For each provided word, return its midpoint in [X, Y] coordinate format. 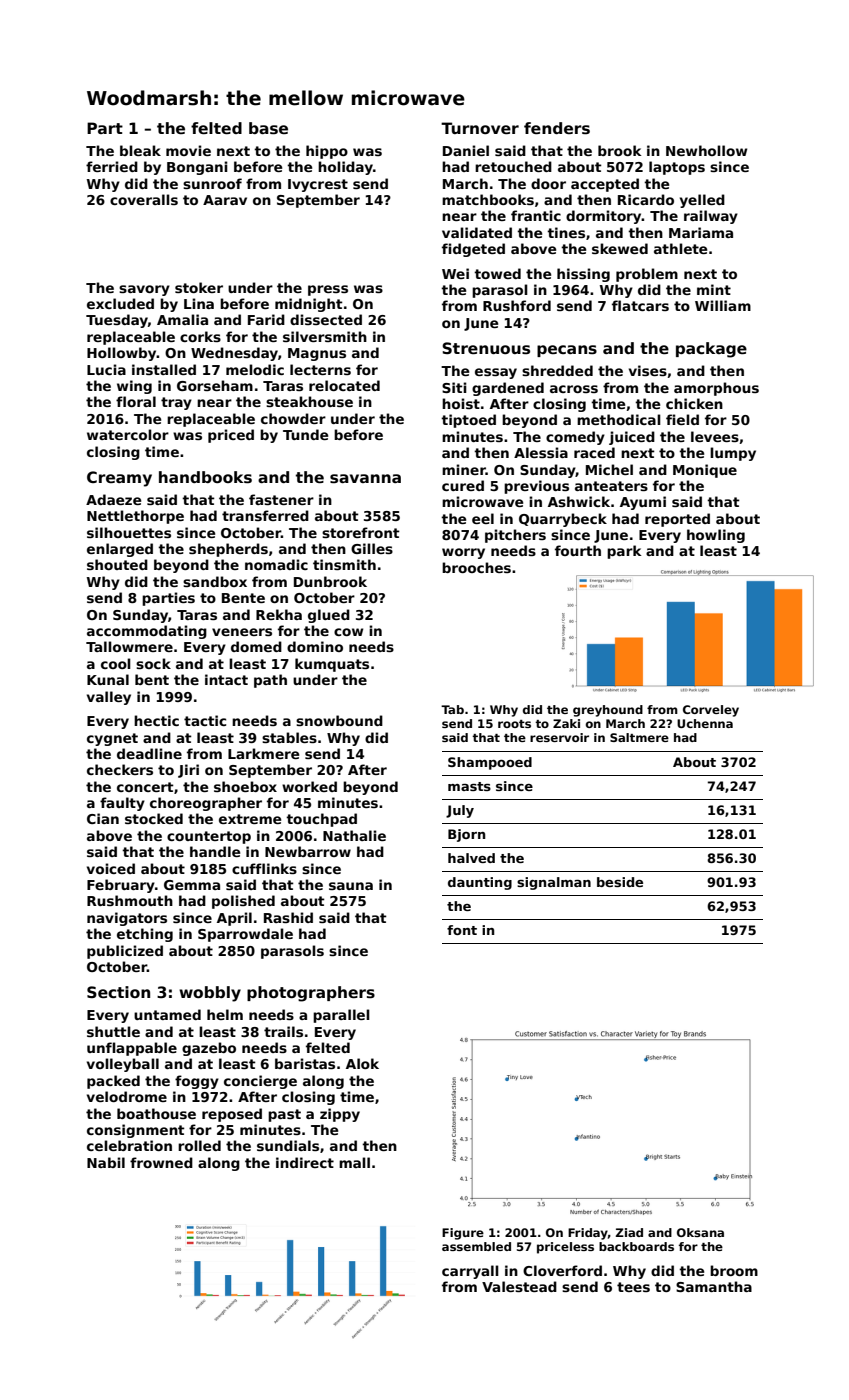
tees [633, 1287]
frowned [161, 1162]
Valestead [519, 1286]
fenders [557, 128]
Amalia [182, 319]
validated [477, 232]
